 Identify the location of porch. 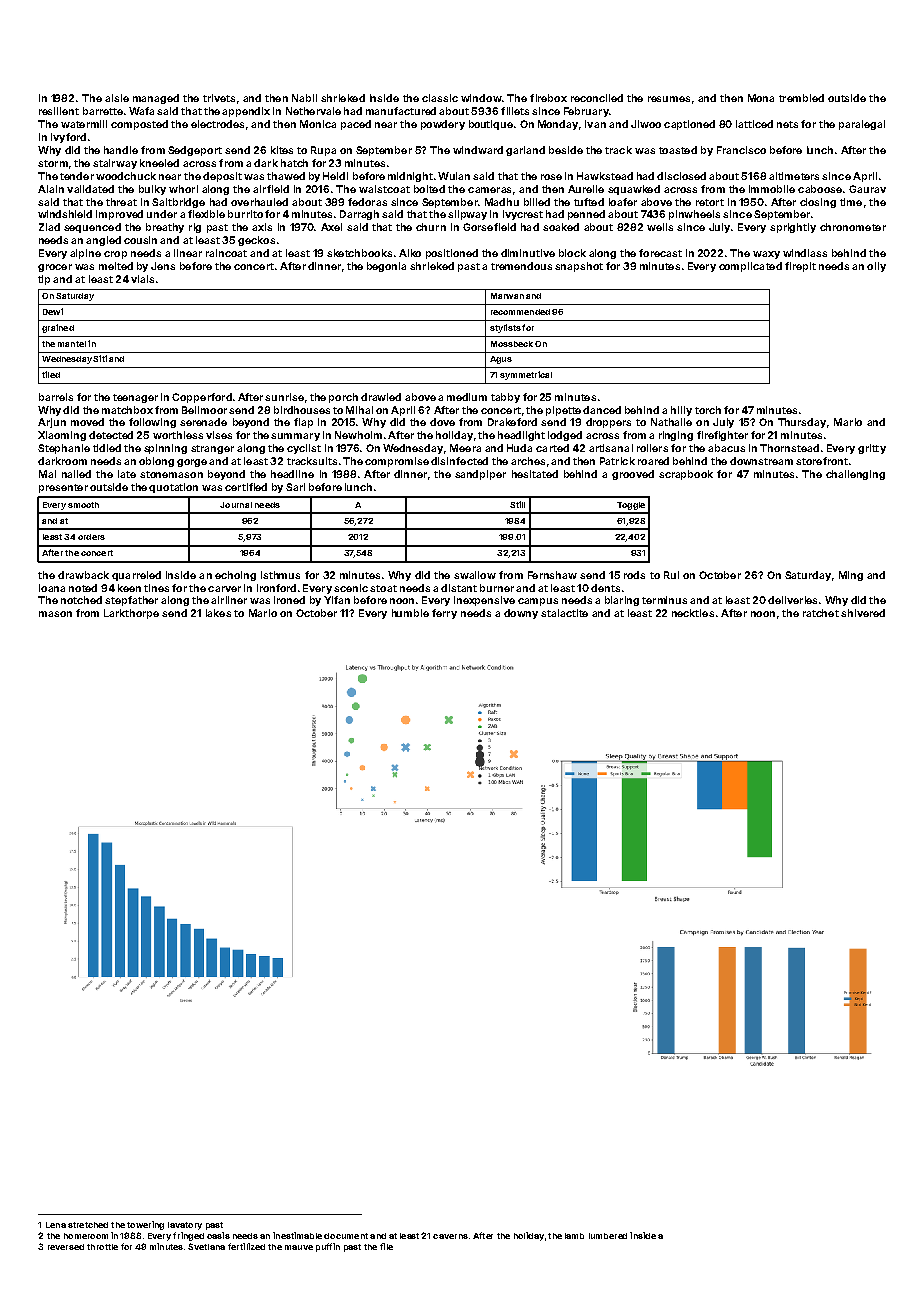
(343, 398).
